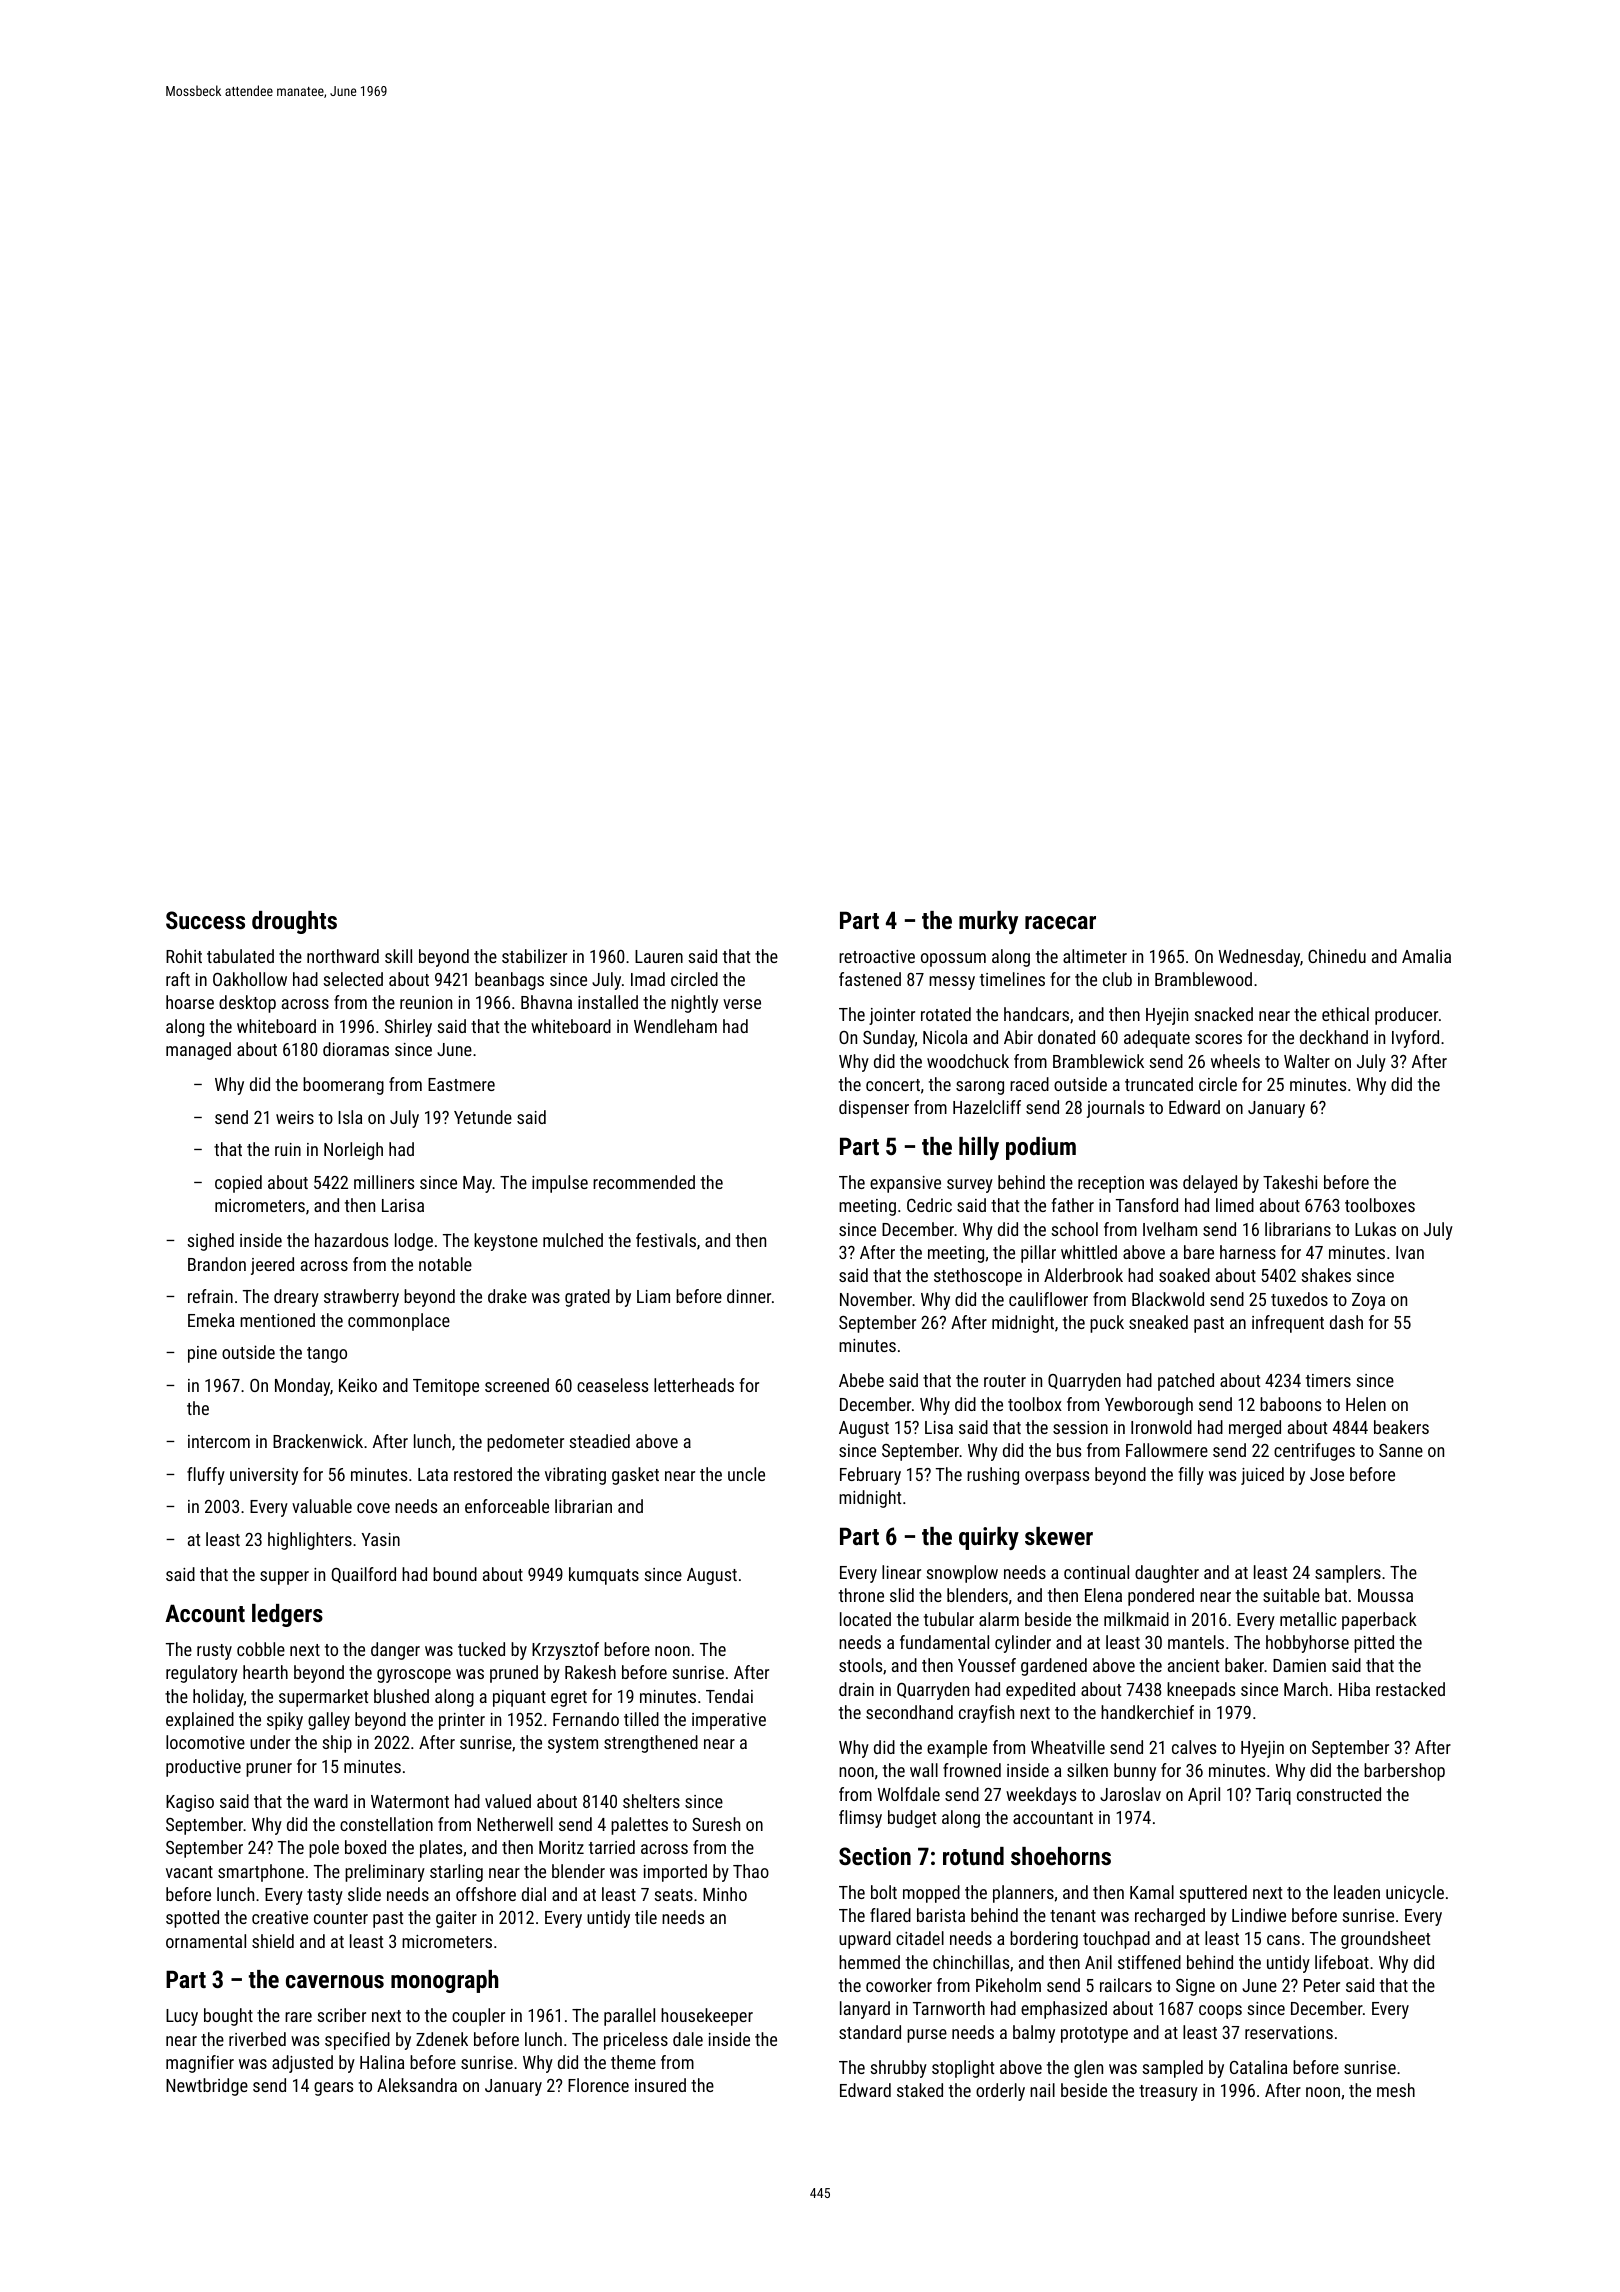 The width and height of the screenshot is (1620, 2292). Describe the element at coordinates (205, 920) in the screenshot. I see `Success` at that location.
